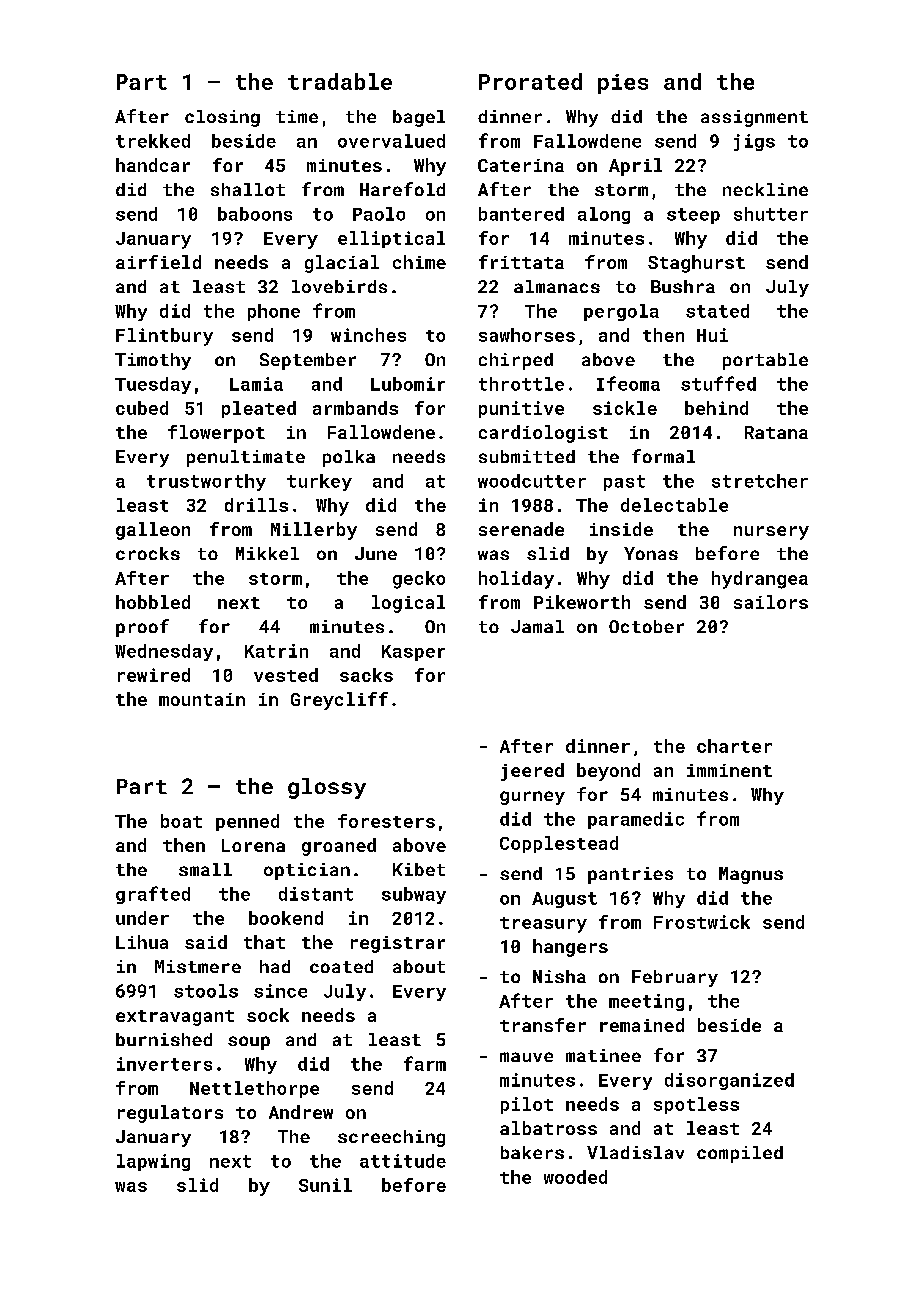  What do you see at coordinates (153, 141) in the image?
I see `trekked` at bounding box center [153, 141].
